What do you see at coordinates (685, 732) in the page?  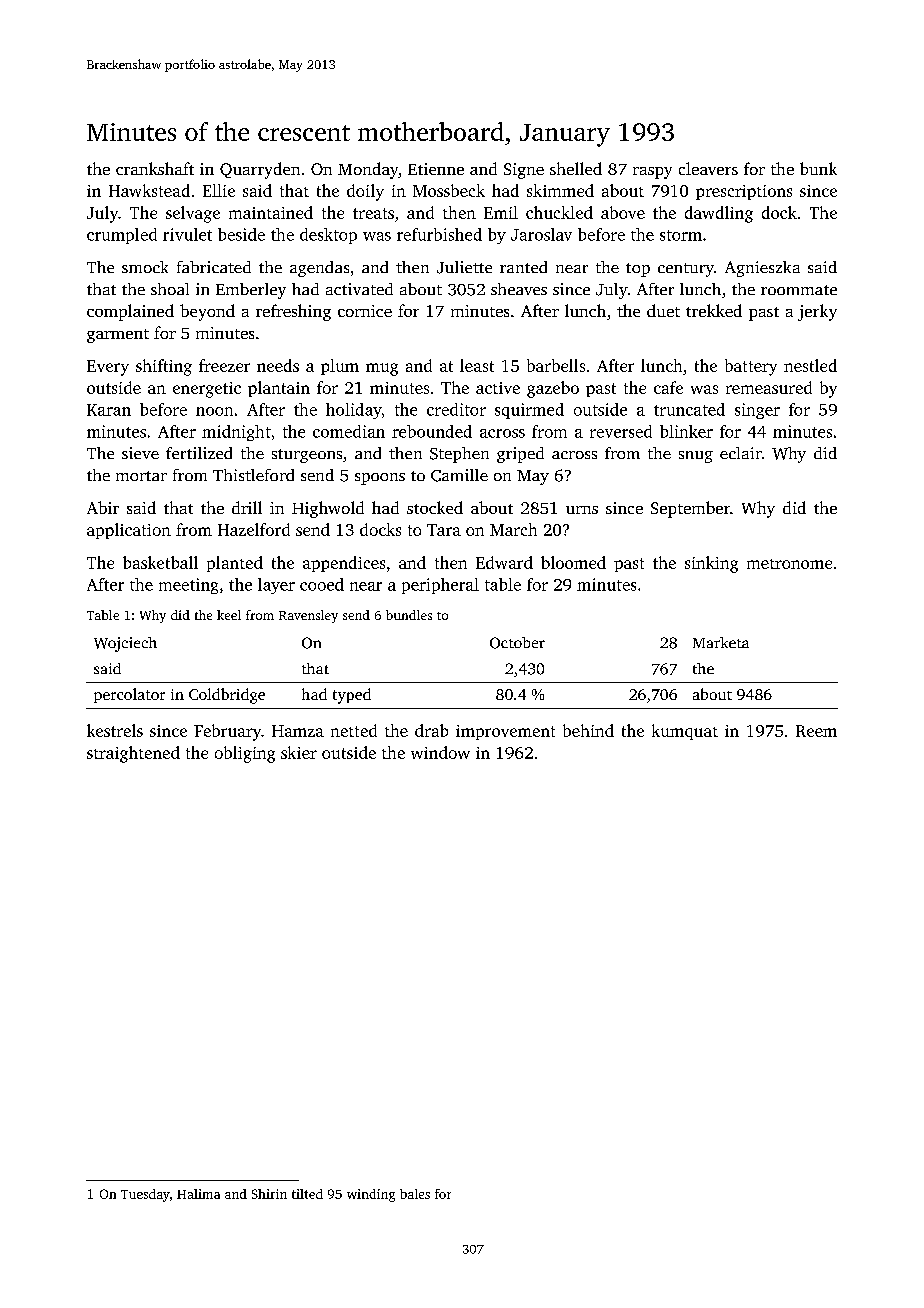 I see `kumquat` at bounding box center [685, 732].
